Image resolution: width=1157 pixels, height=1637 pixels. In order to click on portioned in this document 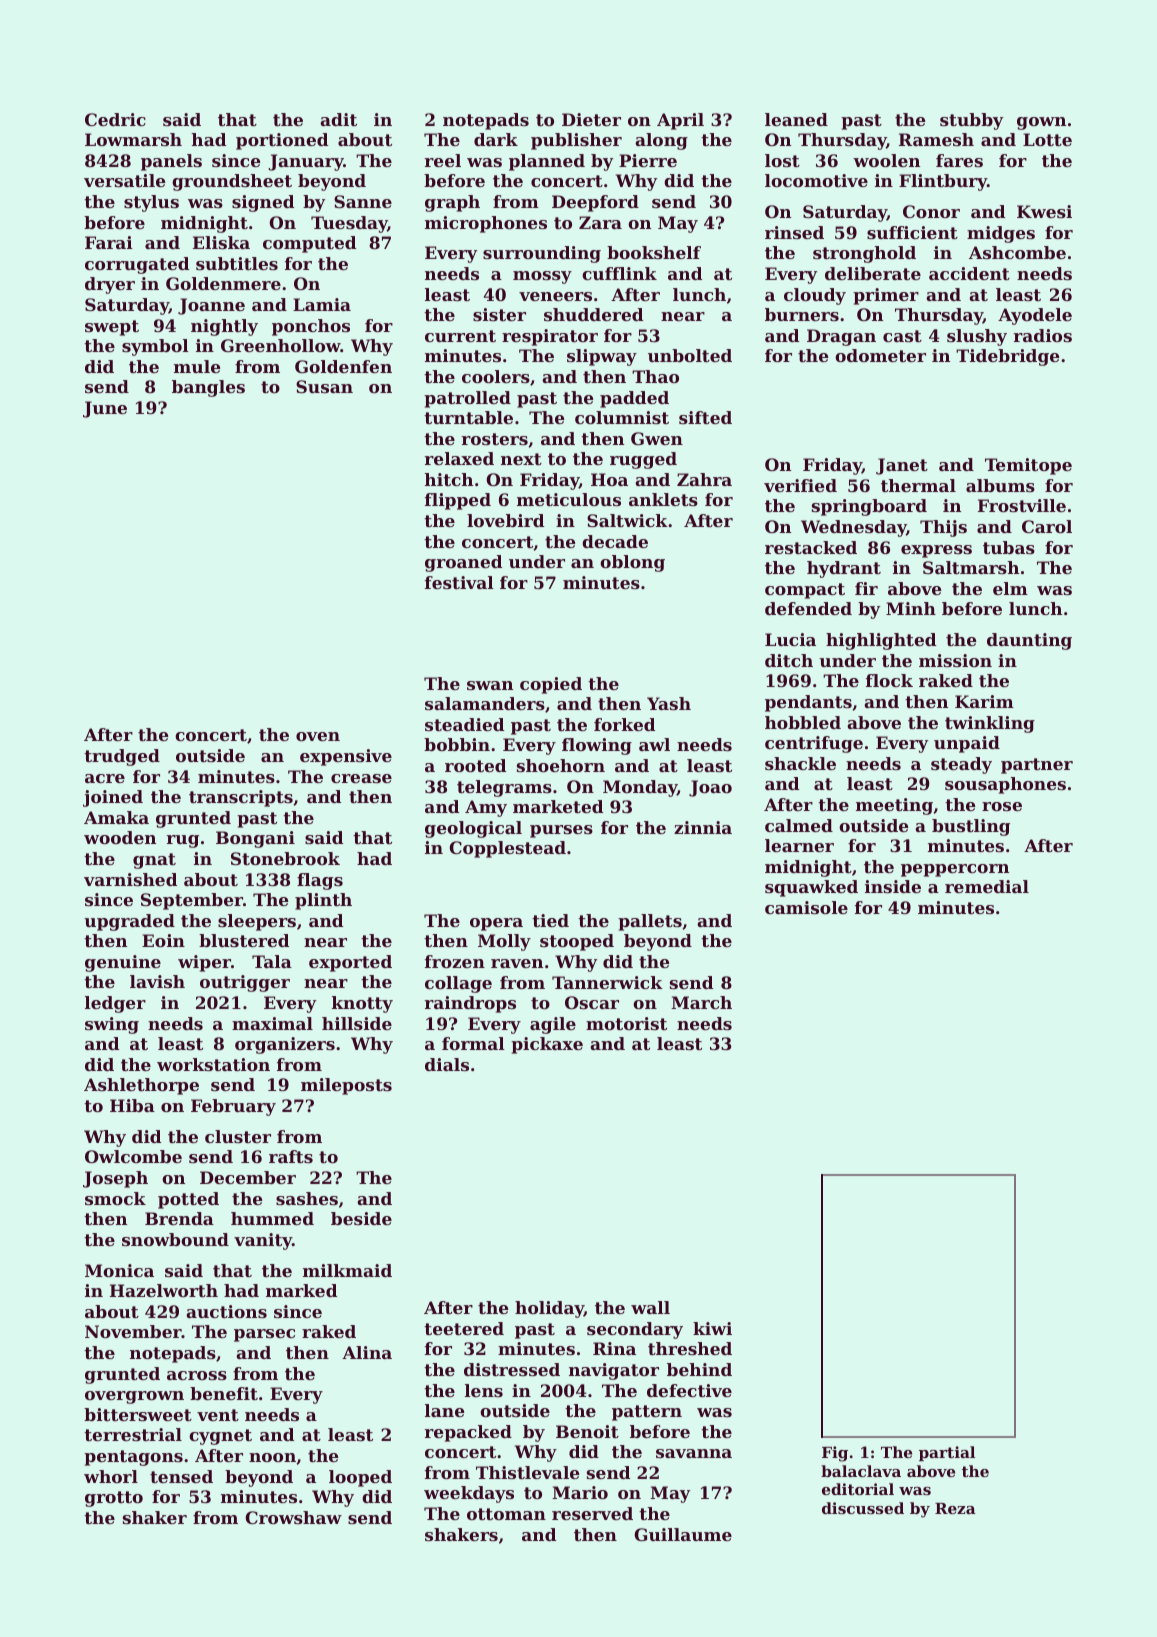, I will do `click(282, 141)`.
